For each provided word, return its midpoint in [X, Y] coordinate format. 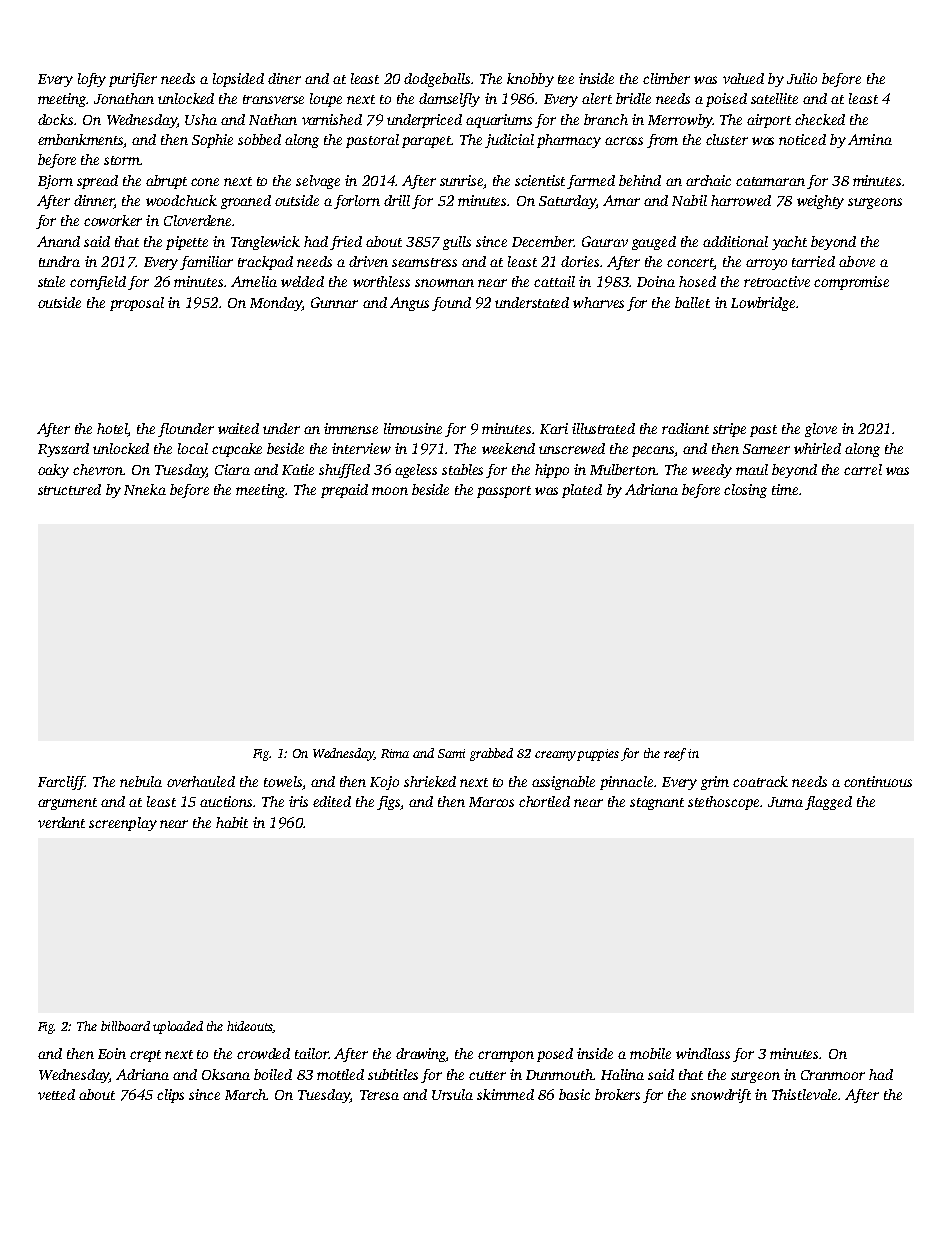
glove [821, 430]
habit [232, 822]
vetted [56, 1094]
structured [69, 489]
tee [566, 79]
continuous [878, 781]
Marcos [491, 802]
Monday [276, 304]
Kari [554, 428]
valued [743, 78]
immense [351, 428]
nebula [141, 781]
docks [55, 119]
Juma [785, 802]
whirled [817, 448]
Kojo [384, 783]
